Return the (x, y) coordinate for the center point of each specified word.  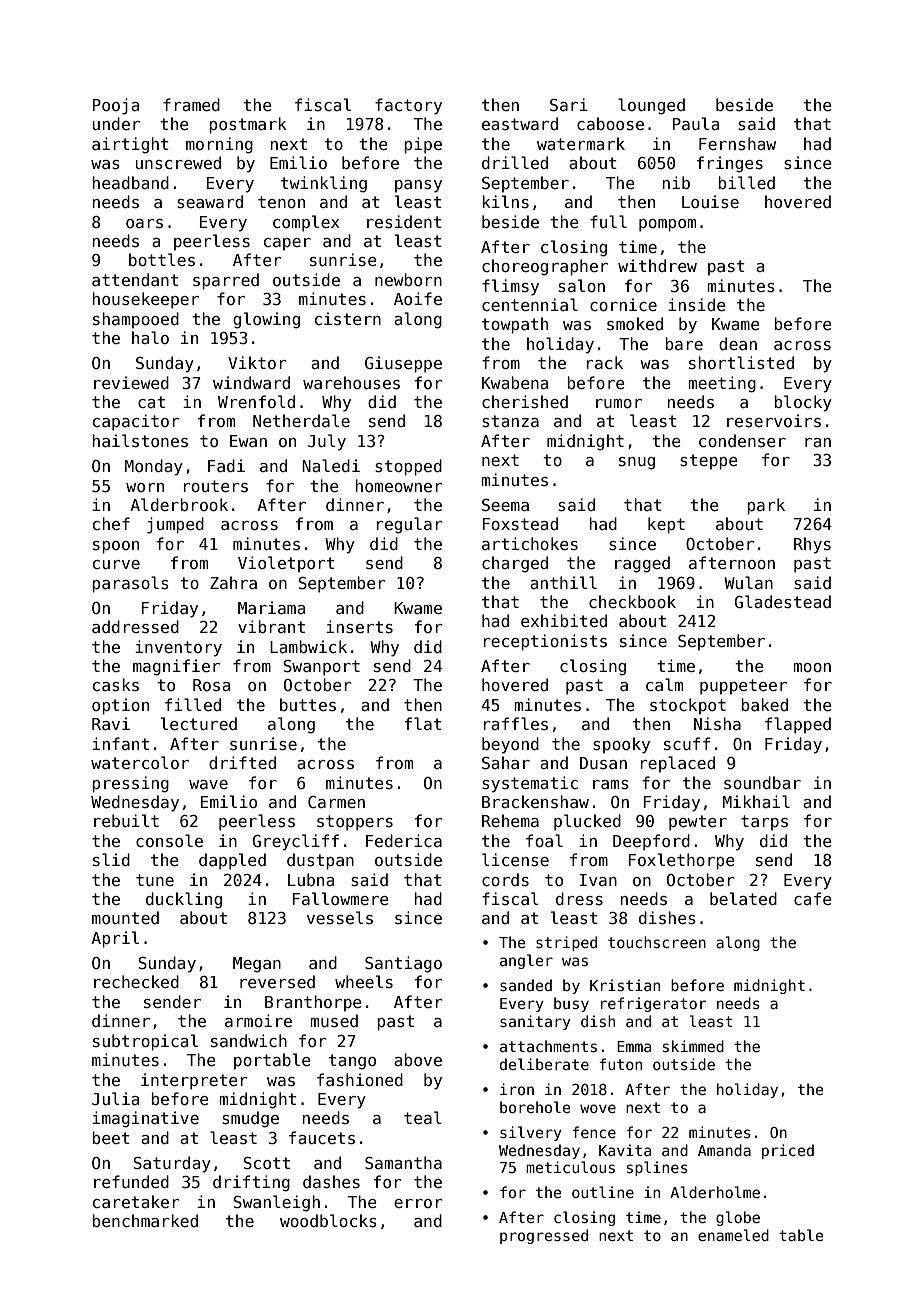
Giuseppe (403, 364)
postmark (248, 125)
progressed (544, 1236)
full (608, 221)
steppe (708, 462)
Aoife (418, 298)
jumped (175, 525)
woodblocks (328, 1220)
